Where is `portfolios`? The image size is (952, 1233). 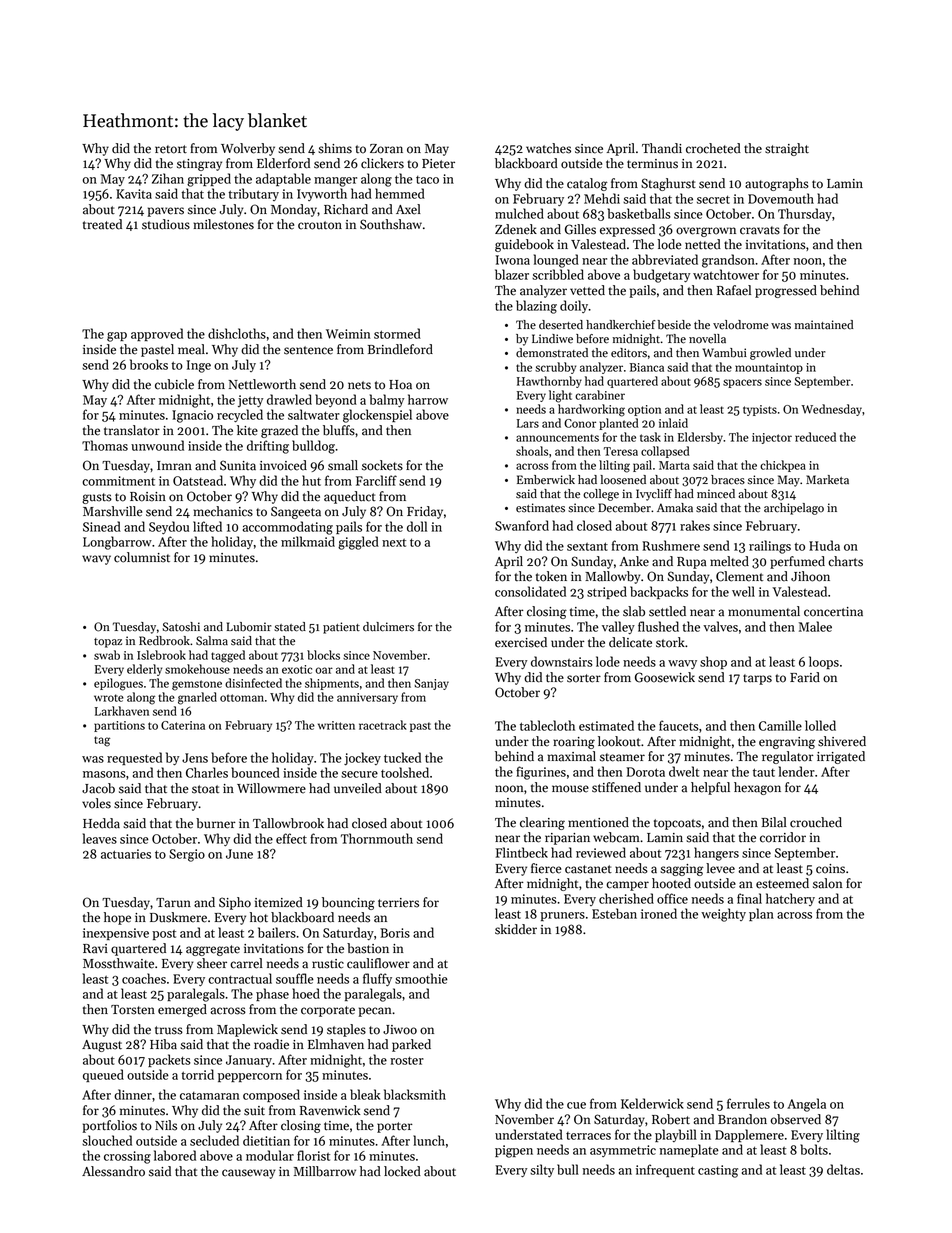
portfolios is located at coordinates (110, 1126).
